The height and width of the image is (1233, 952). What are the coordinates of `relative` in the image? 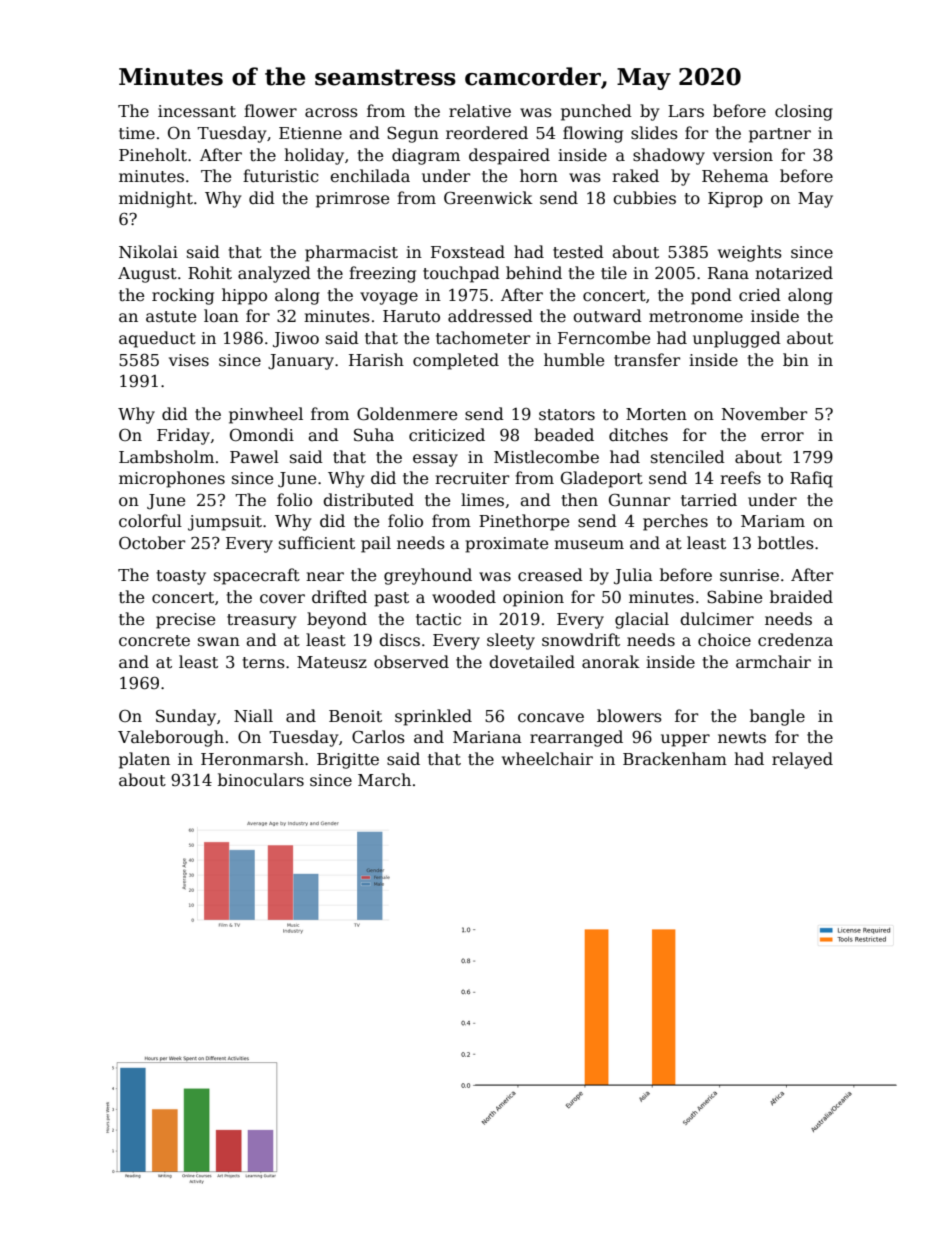 It's located at (480, 111).
